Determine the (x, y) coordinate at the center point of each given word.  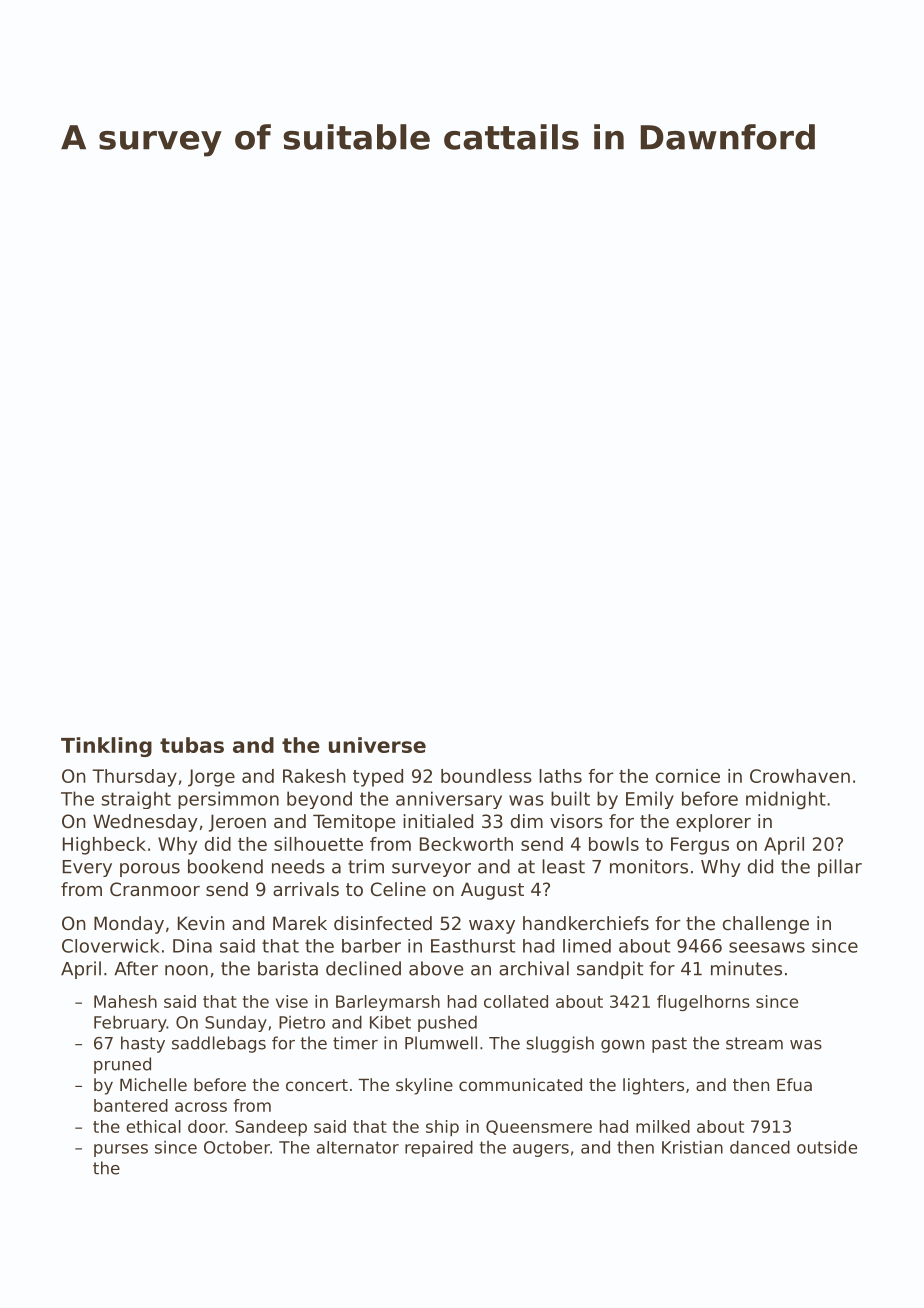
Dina (192, 946)
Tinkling (106, 747)
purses (121, 1150)
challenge (766, 925)
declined (363, 968)
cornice (688, 776)
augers (541, 1150)
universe (377, 745)
